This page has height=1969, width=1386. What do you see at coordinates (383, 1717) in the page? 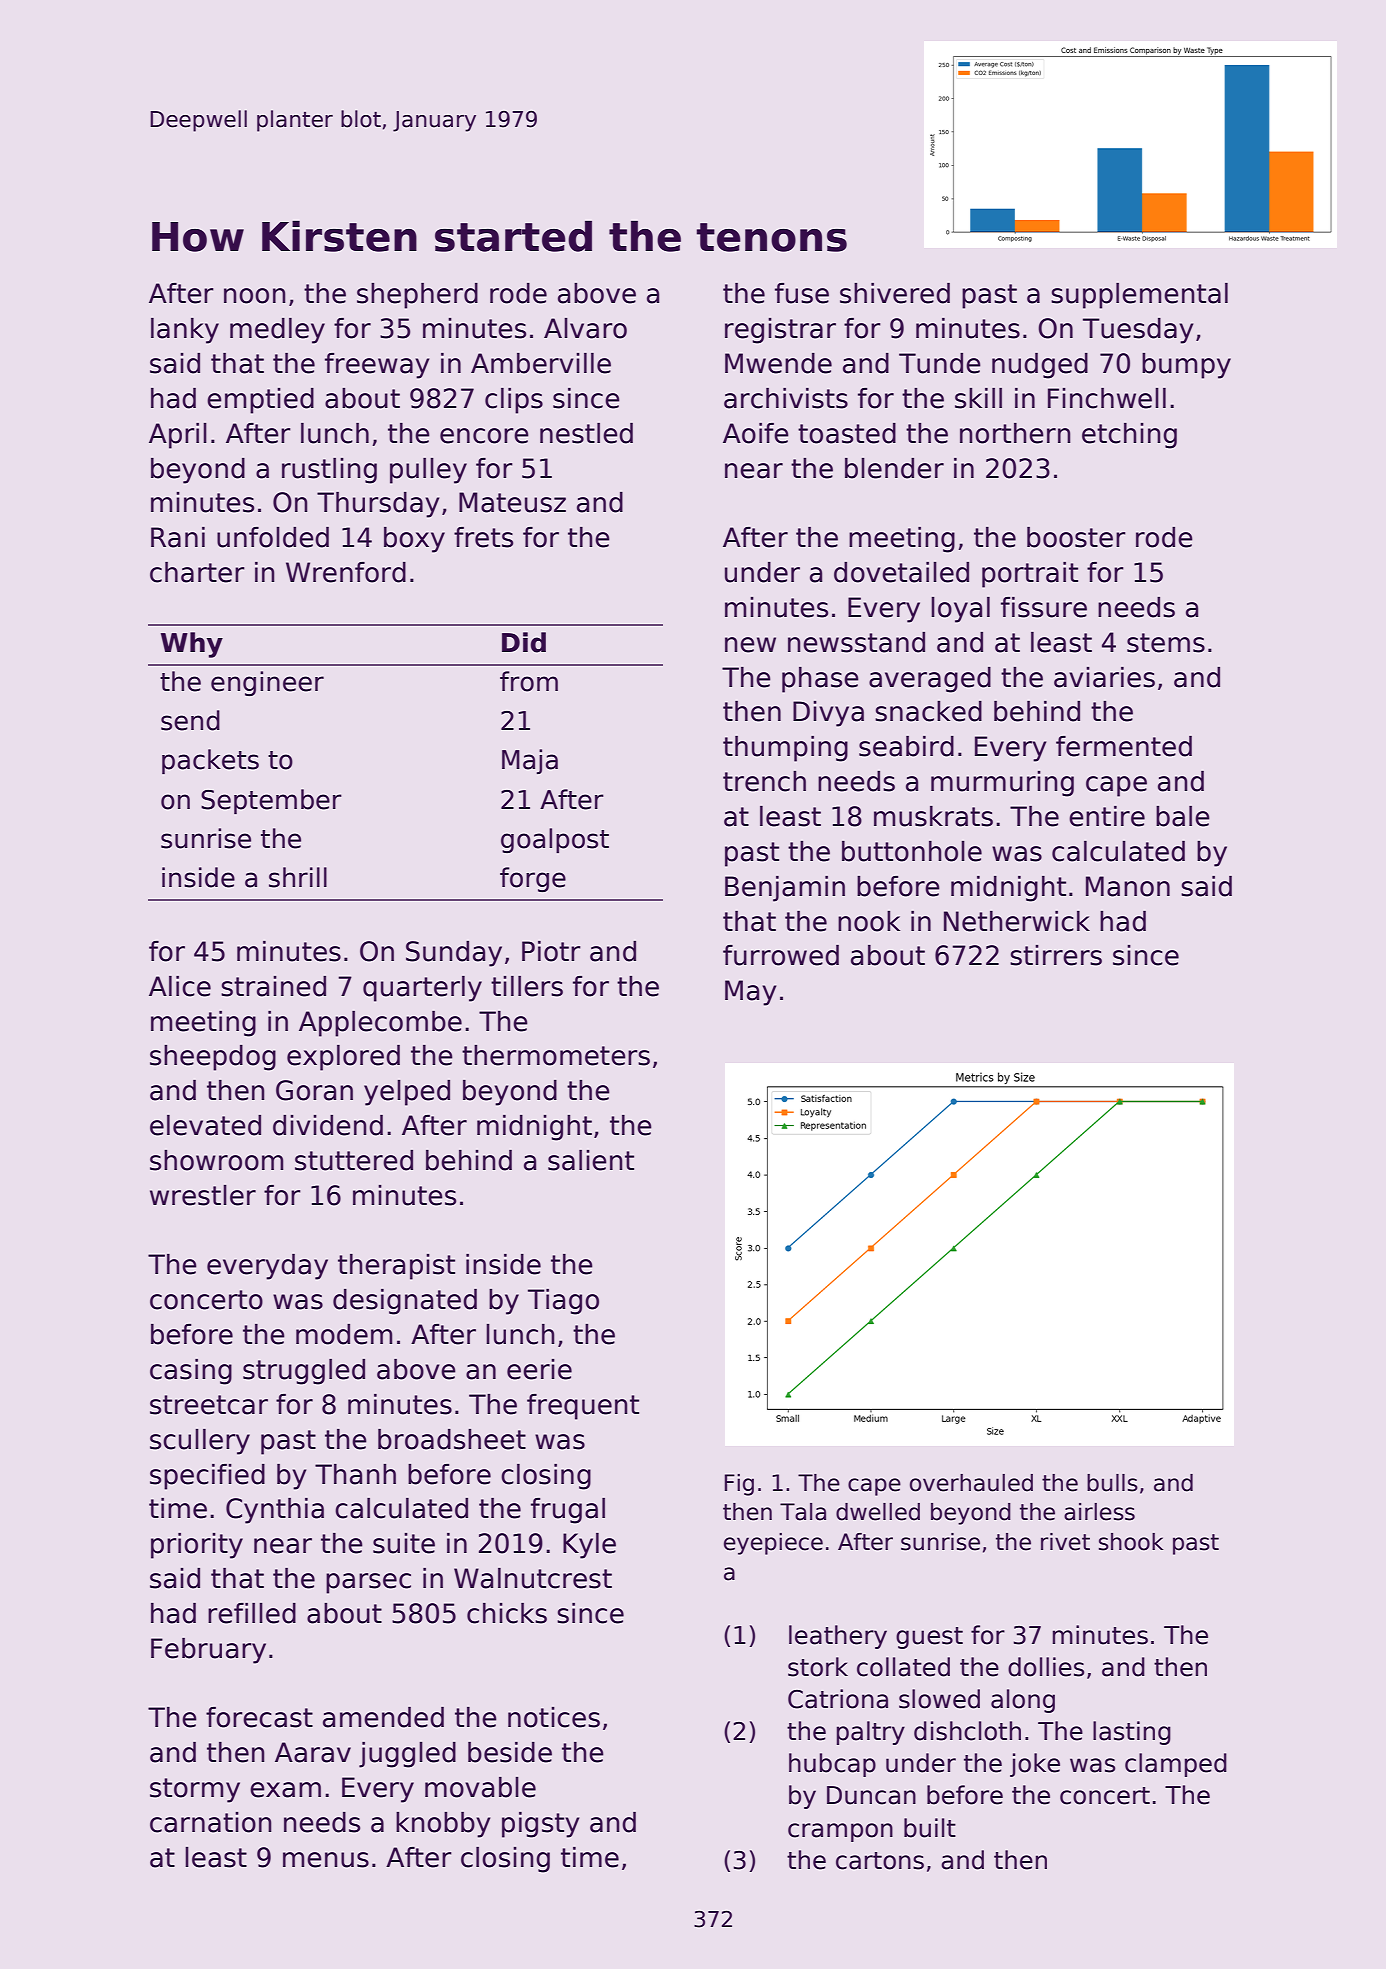
I see `amended` at bounding box center [383, 1717].
